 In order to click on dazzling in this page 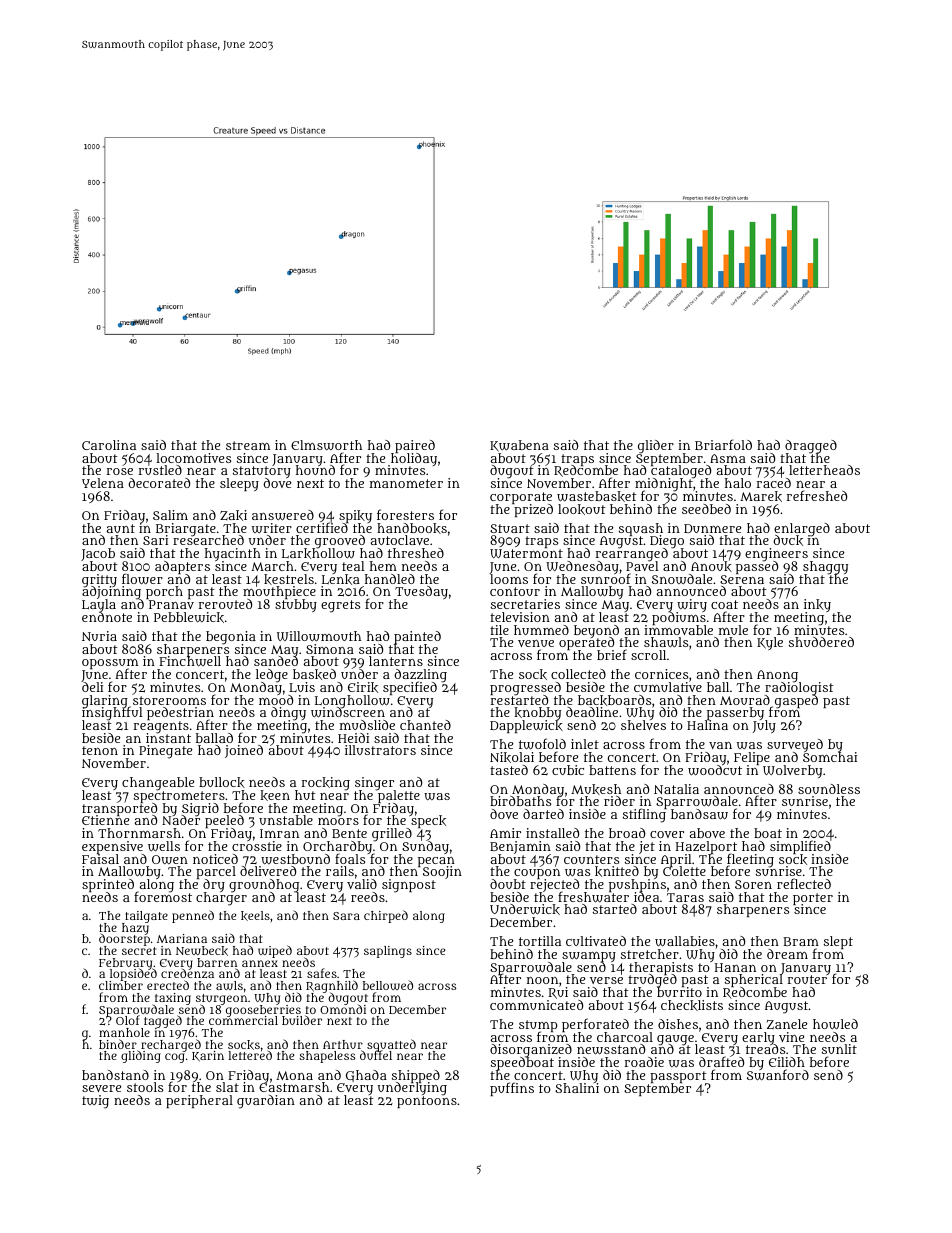, I will do `click(420, 675)`.
